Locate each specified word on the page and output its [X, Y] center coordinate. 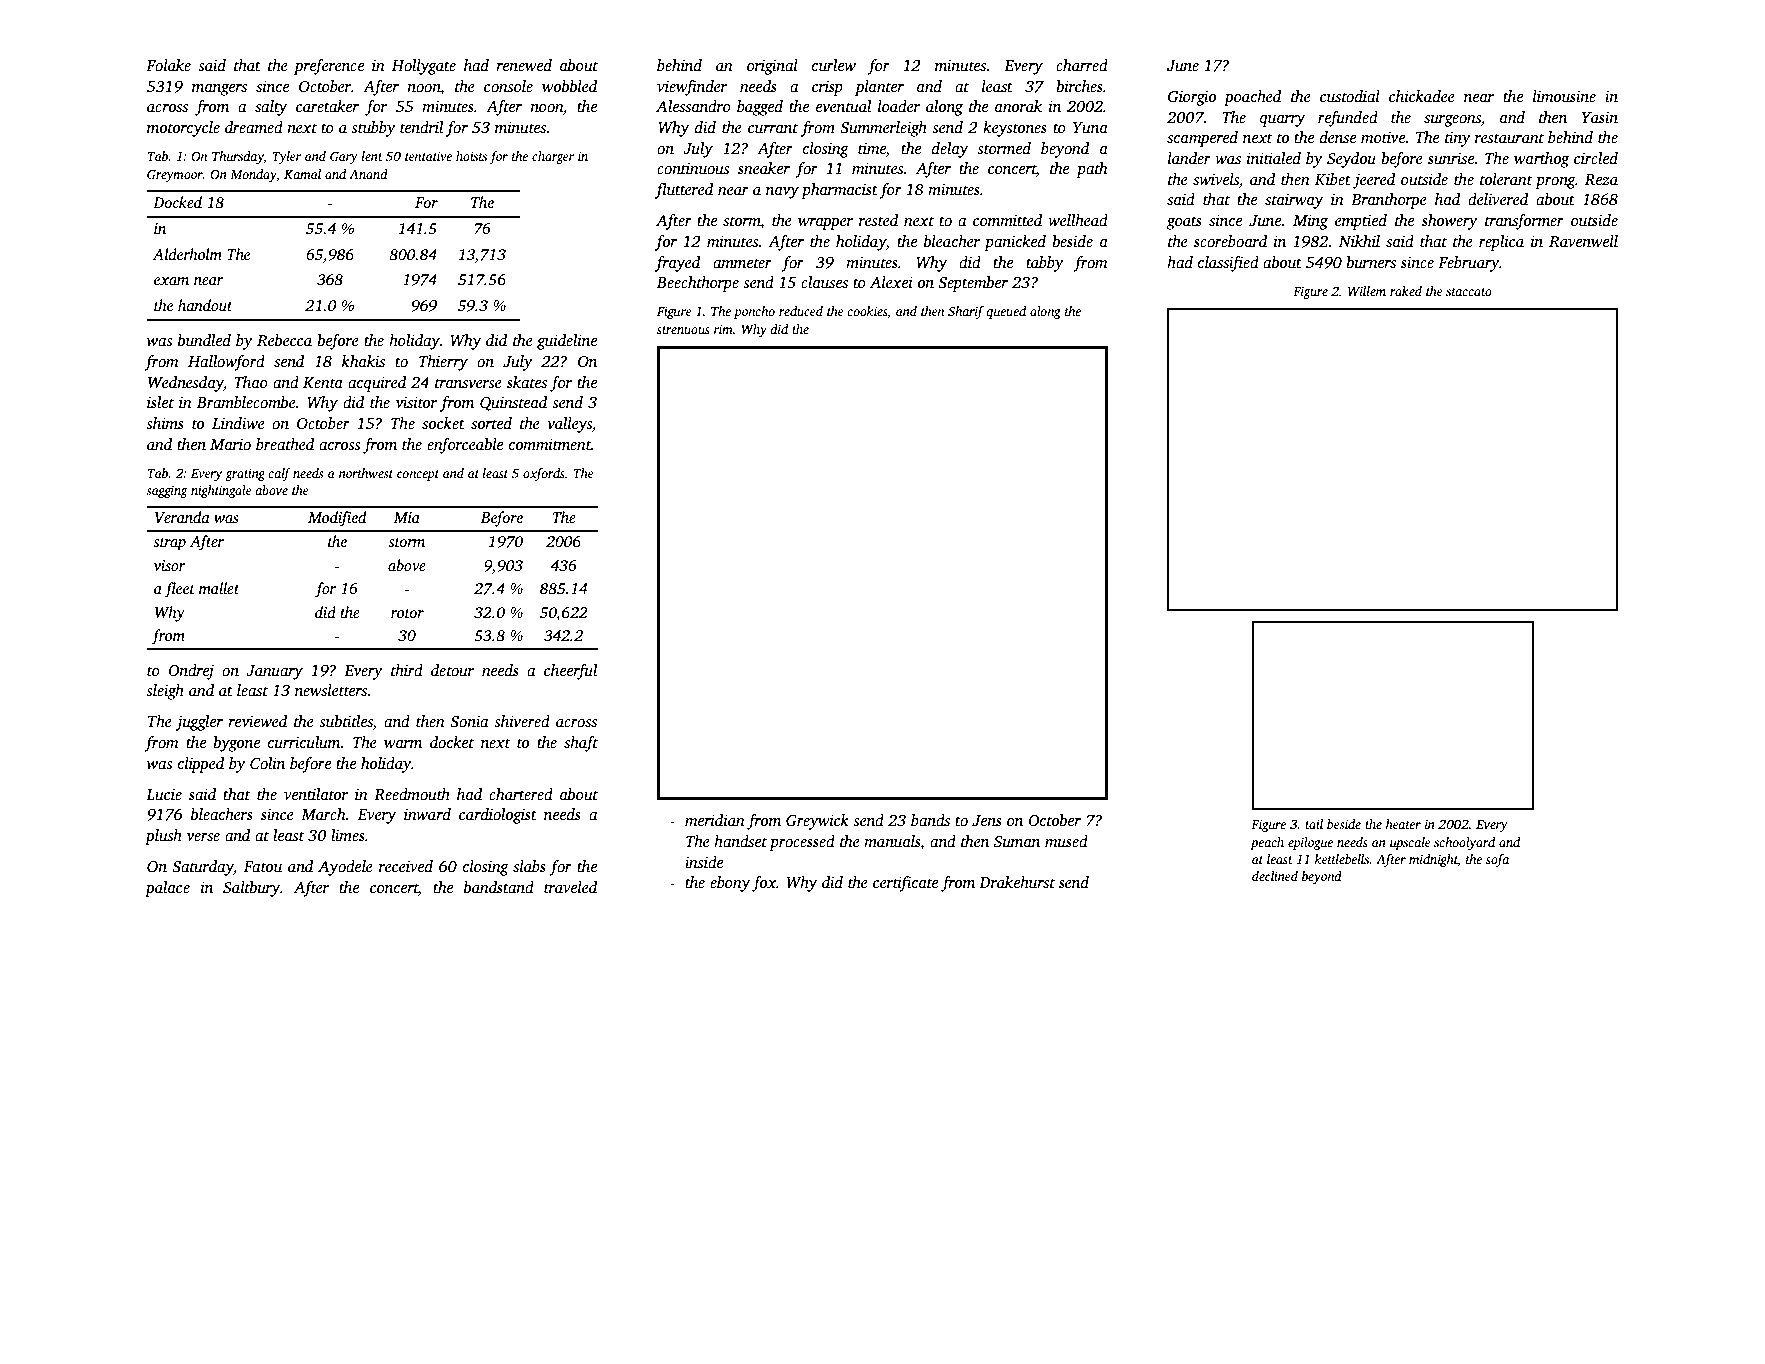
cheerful [570, 672]
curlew [834, 65]
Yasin [1600, 117]
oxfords [544, 474]
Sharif [966, 312]
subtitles [346, 722]
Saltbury [251, 889]
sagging [167, 491]
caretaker [327, 106]
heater [1403, 824]
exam [171, 281]
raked [1406, 291]
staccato [1469, 292]
